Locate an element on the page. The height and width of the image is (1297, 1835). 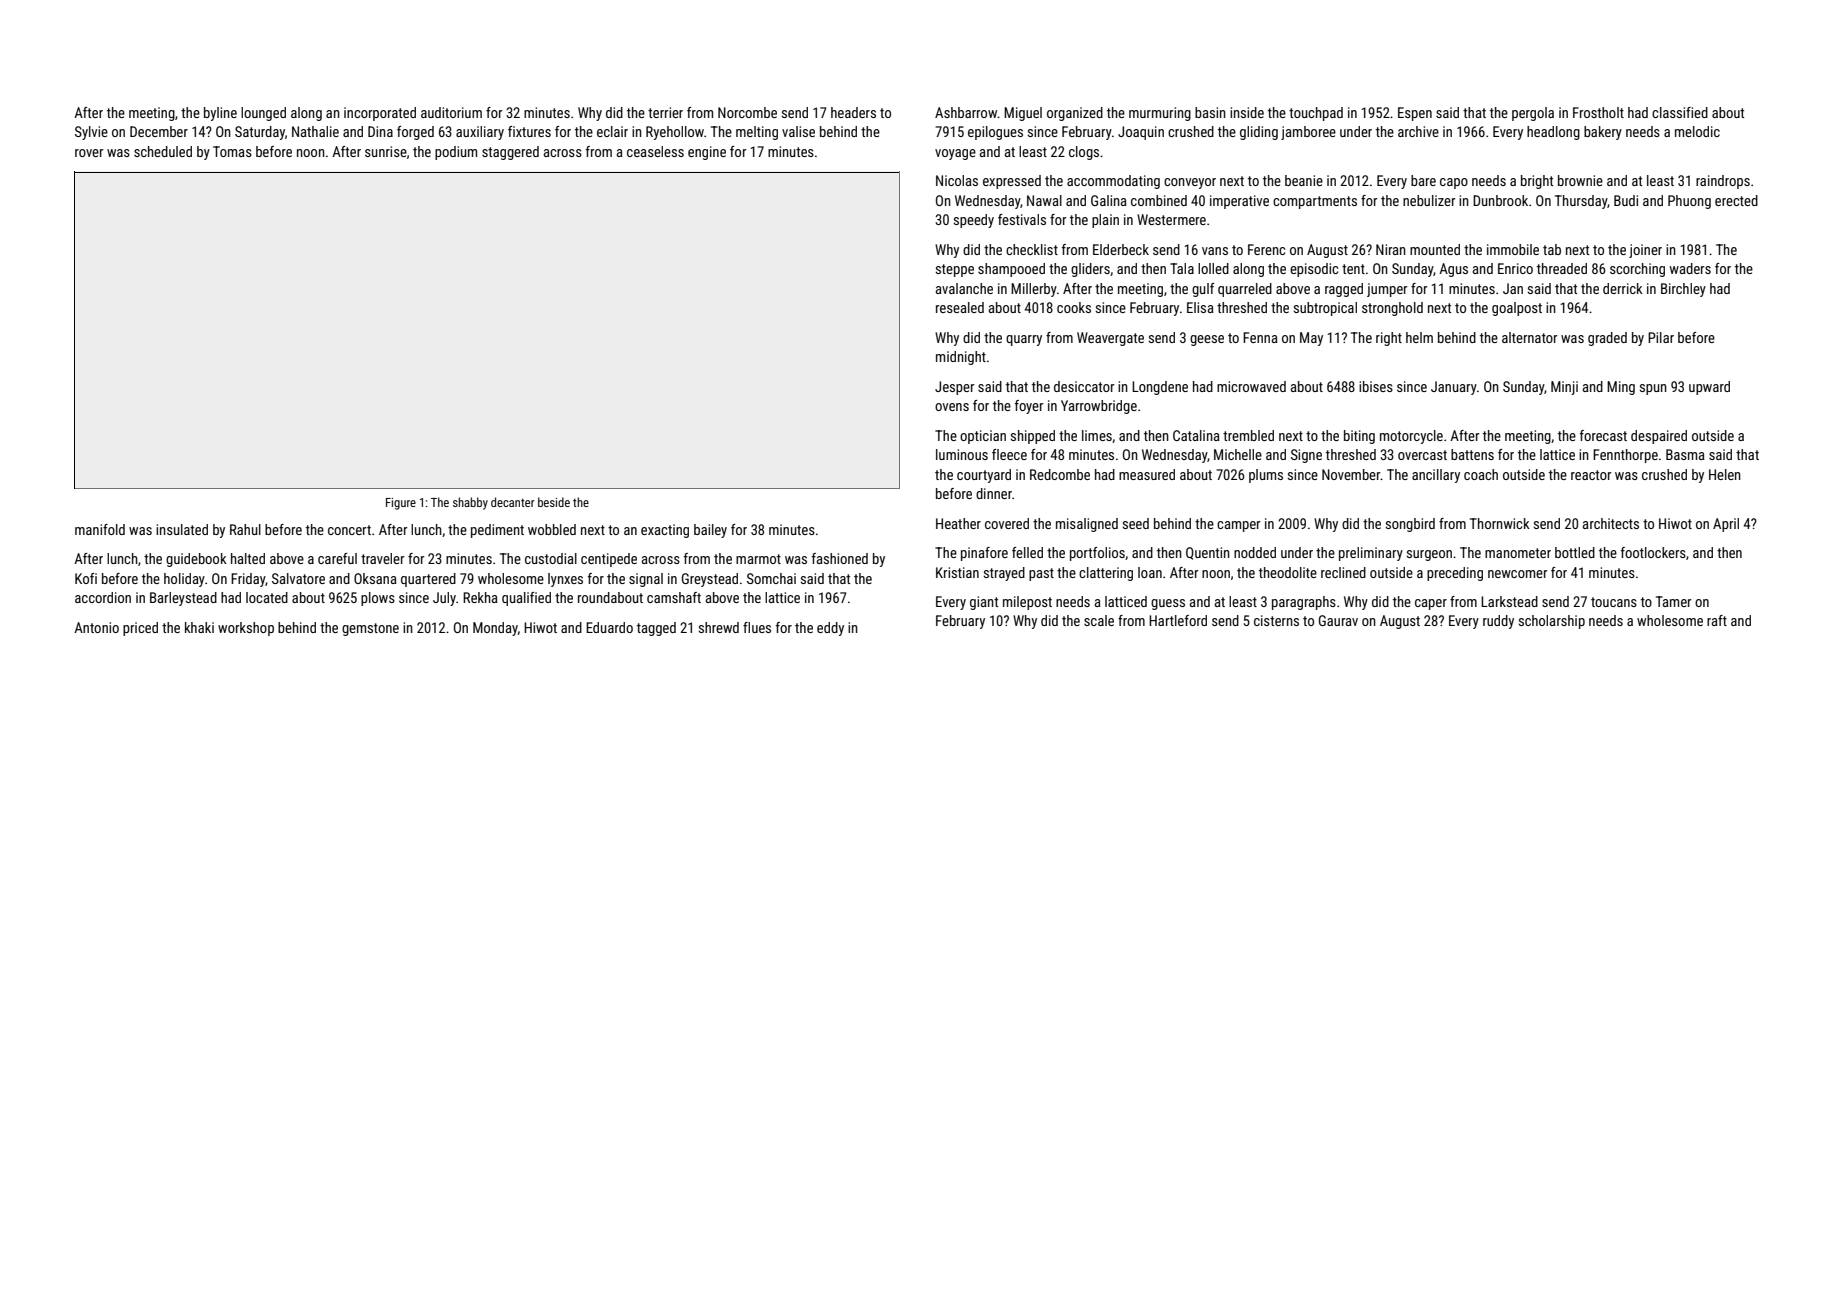
gemstone is located at coordinates (370, 629).
